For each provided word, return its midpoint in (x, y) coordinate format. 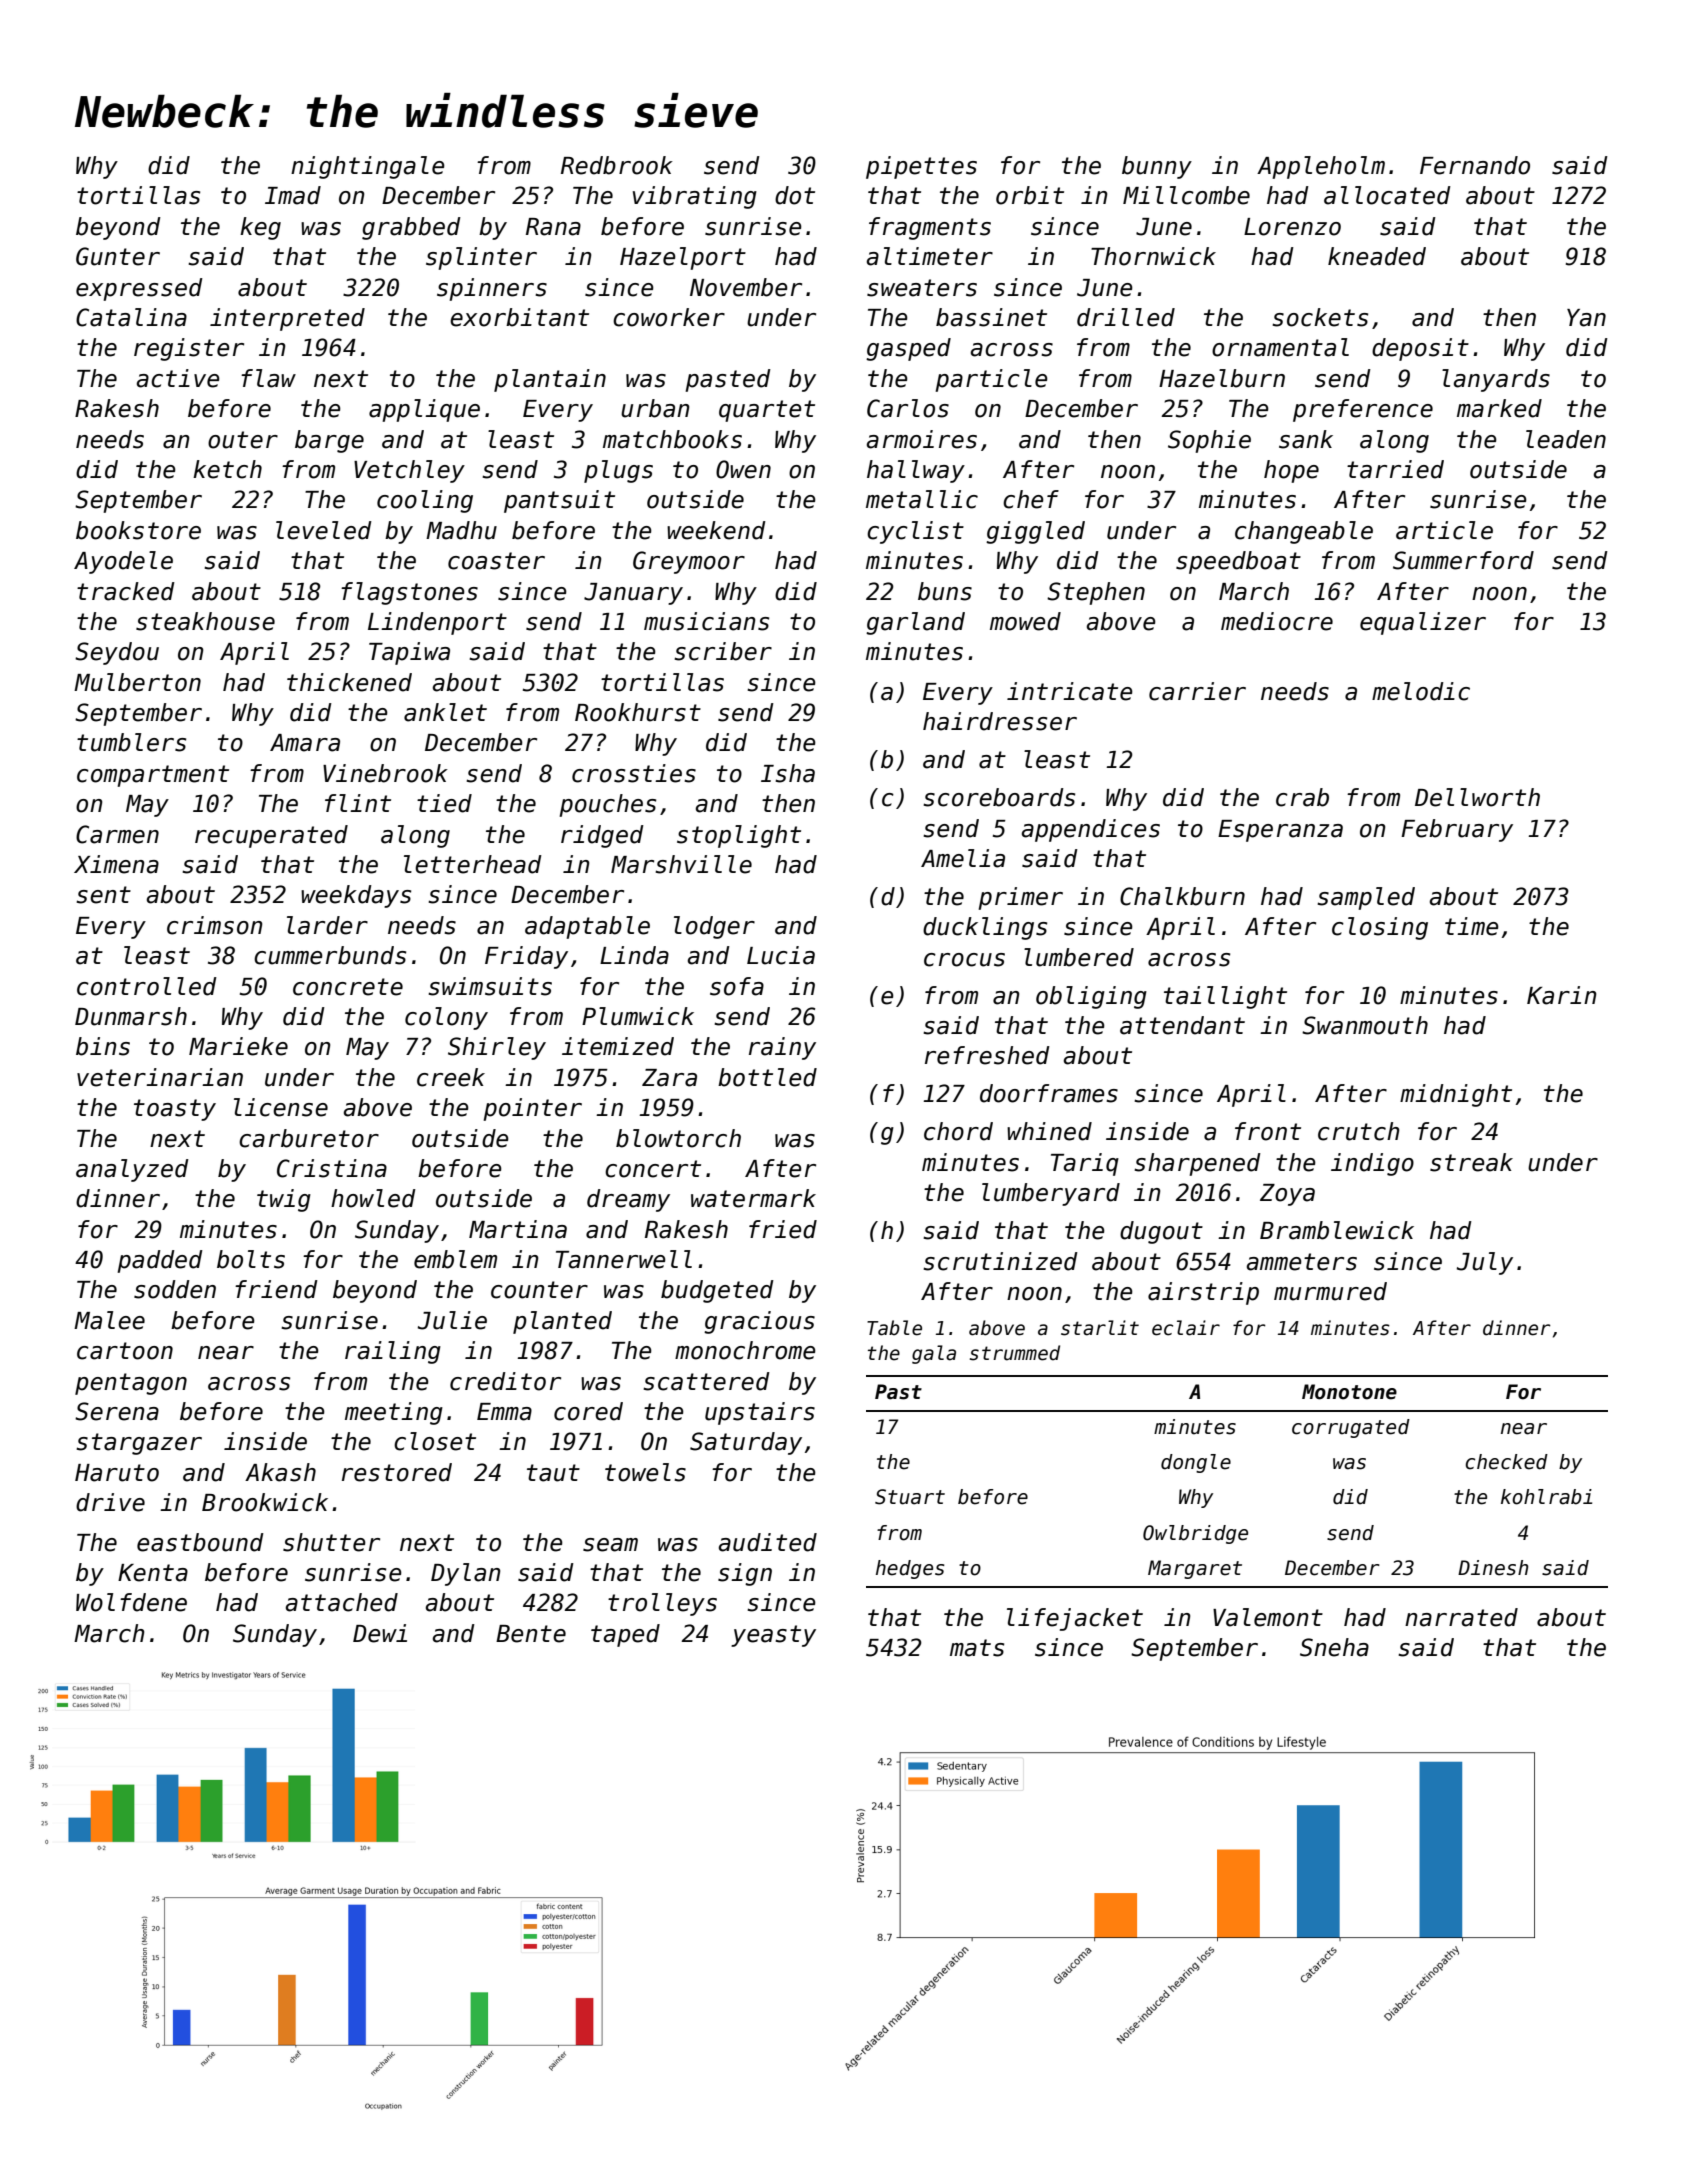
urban (655, 408)
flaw (268, 378)
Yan (1586, 318)
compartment (153, 776)
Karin (1561, 995)
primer (1020, 898)
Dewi (380, 1633)
